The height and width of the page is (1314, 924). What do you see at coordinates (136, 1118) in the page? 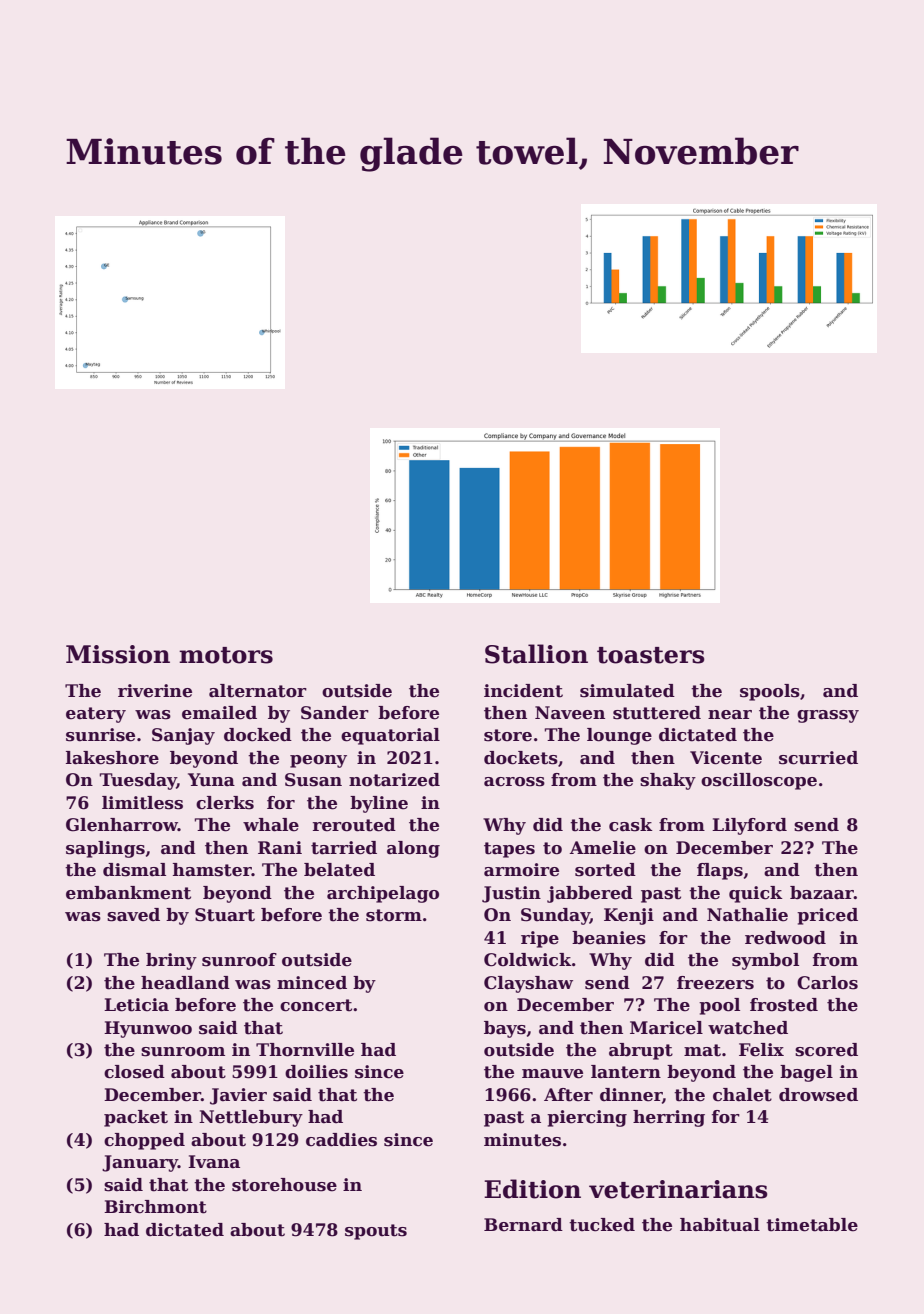
I see `packet` at bounding box center [136, 1118].
